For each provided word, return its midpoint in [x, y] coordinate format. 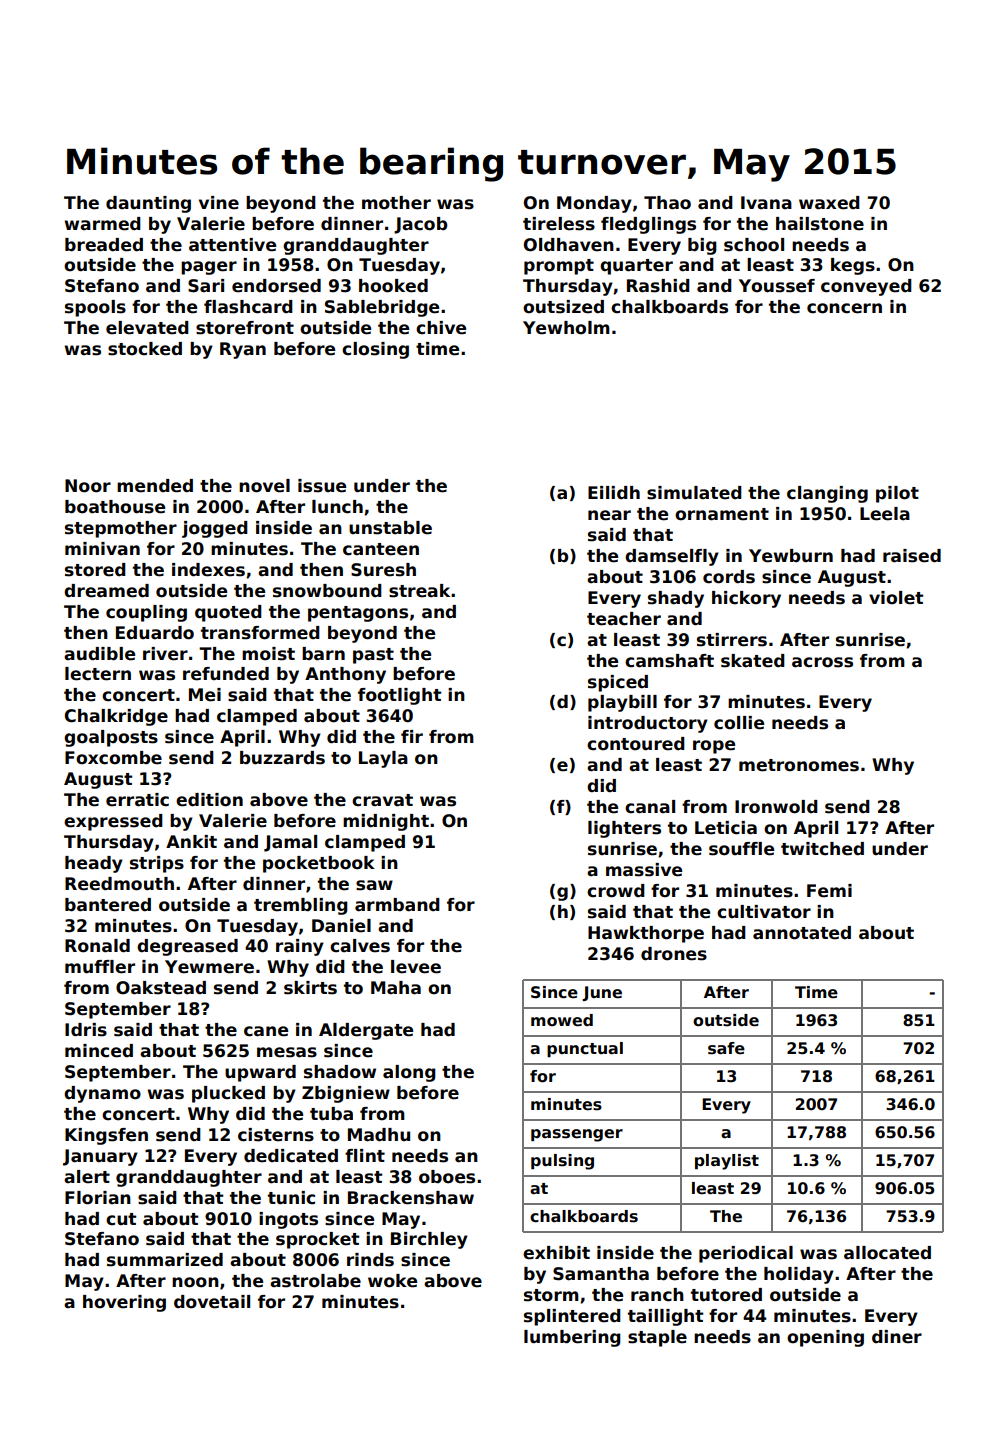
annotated [802, 933]
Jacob [421, 225]
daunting [148, 204]
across [822, 662]
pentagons [358, 614]
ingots [288, 1220]
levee [416, 967]
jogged [215, 529]
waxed [829, 203]
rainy [300, 947]
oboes [447, 1177]
